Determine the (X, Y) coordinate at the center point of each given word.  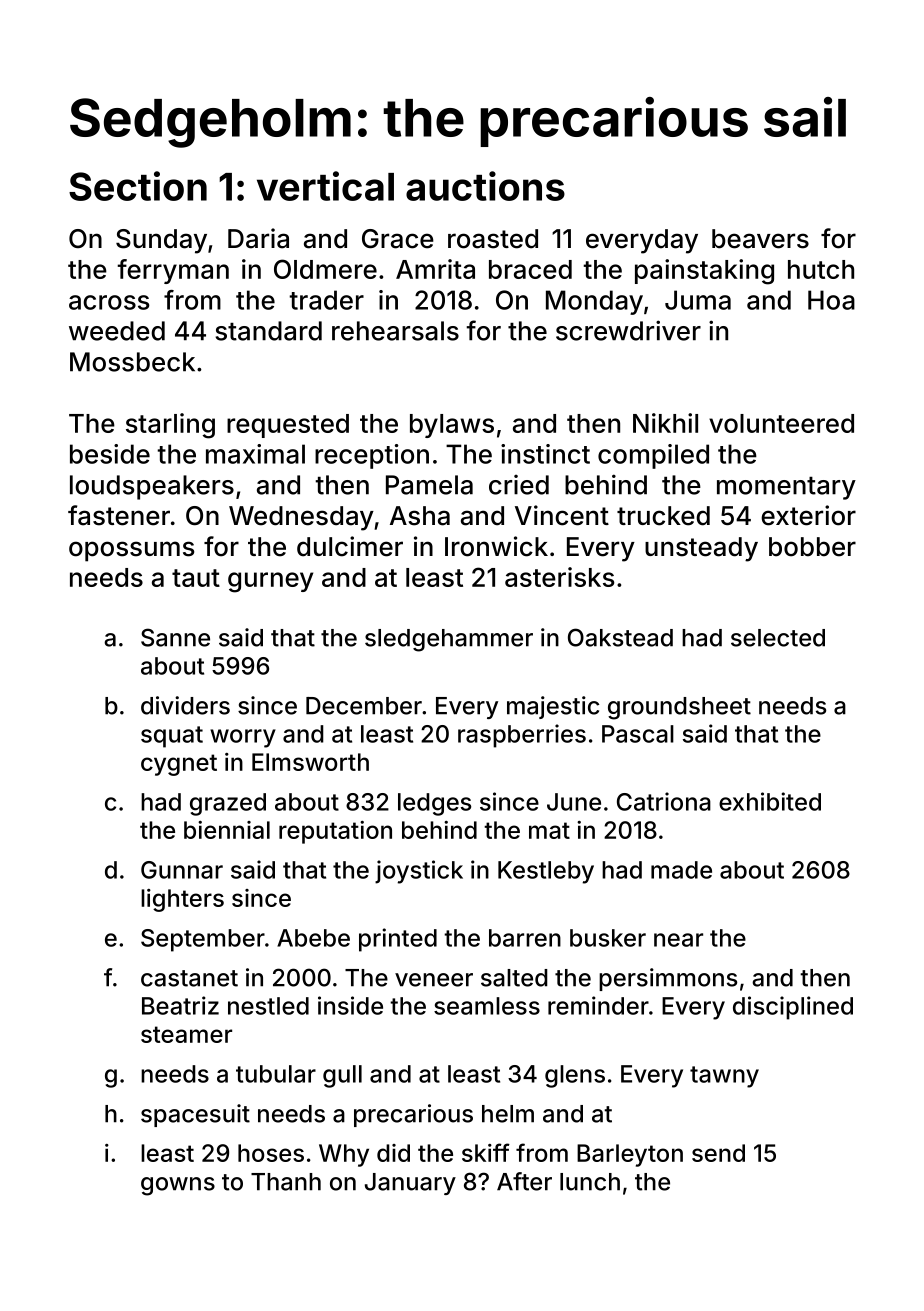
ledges (434, 804)
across (109, 302)
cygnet (179, 765)
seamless (487, 1006)
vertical (325, 186)
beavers (760, 239)
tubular (276, 1074)
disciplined (793, 1008)
